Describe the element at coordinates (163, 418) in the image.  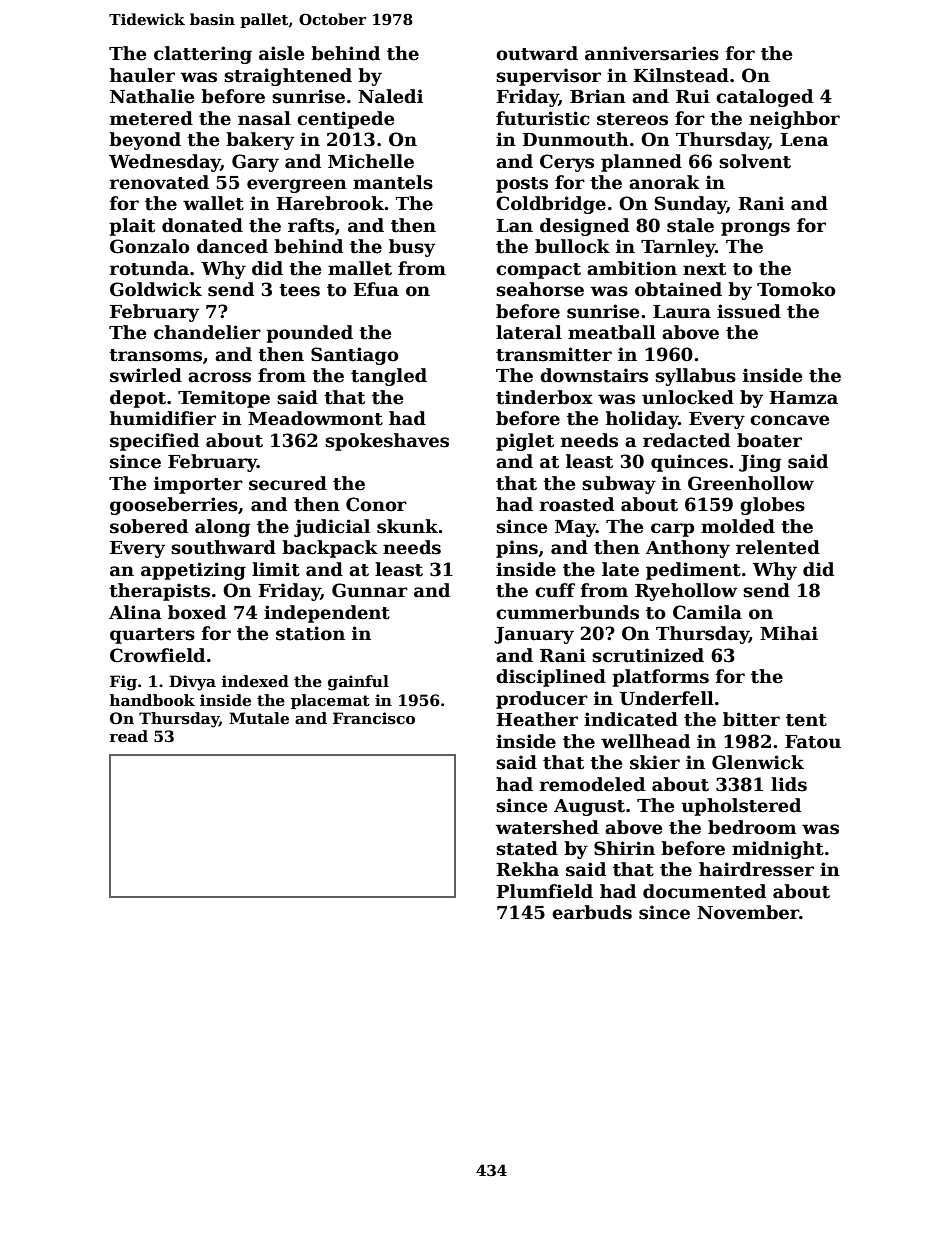
I see `humidifier` at that location.
